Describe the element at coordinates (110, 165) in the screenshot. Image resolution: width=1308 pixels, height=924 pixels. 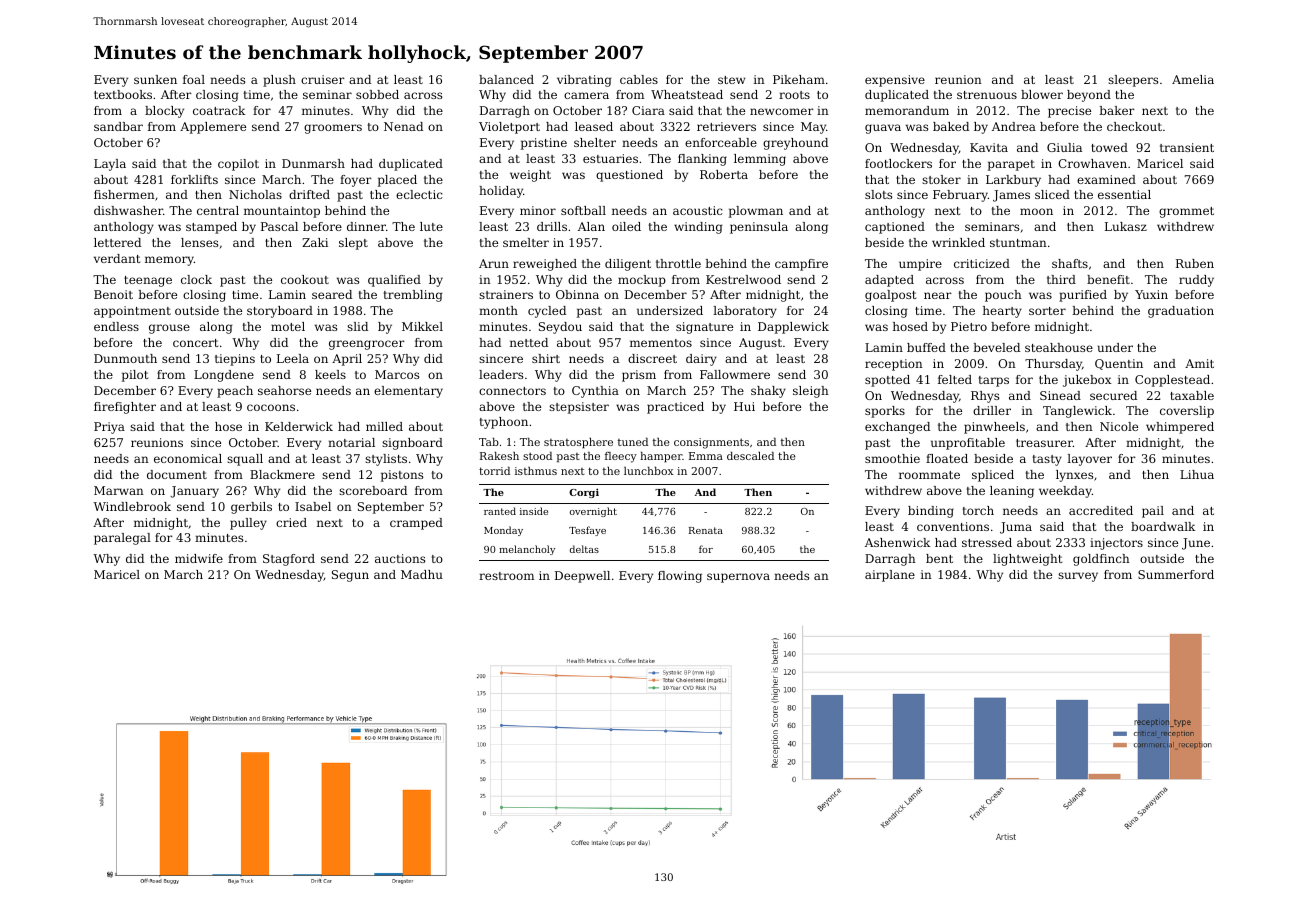
I see `Layla` at that location.
